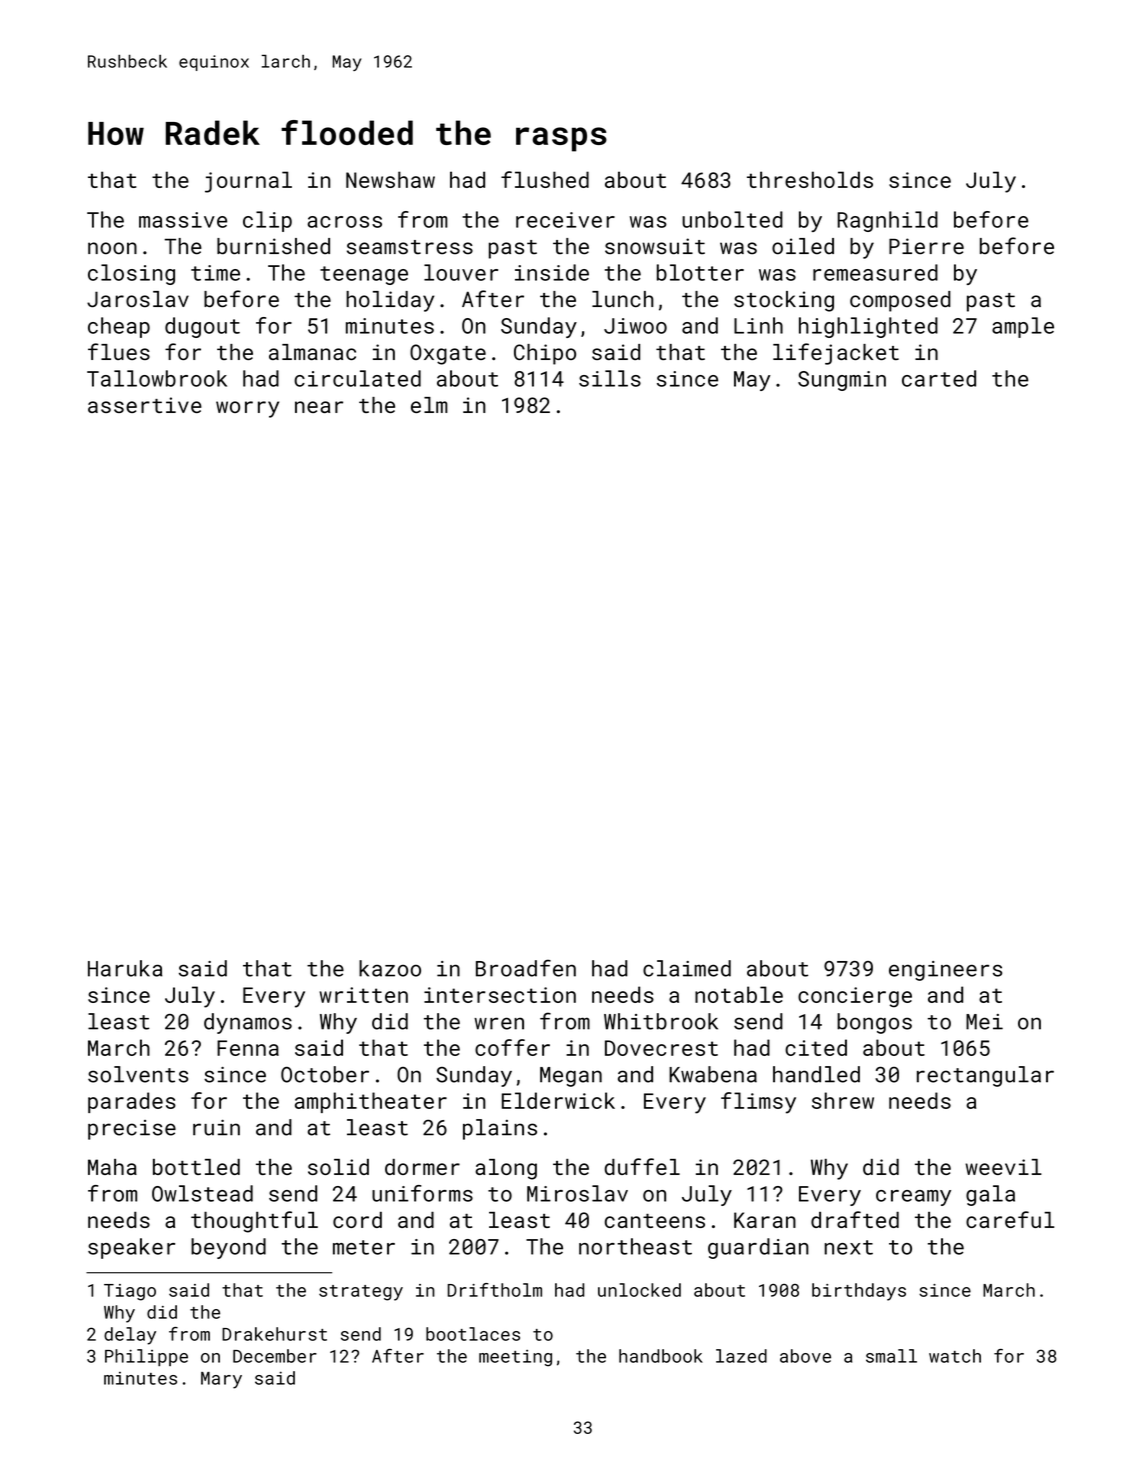 Image resolution: width=1146 pixels, height=1483 pixels. I want to click on journal, so click(248, 182).
